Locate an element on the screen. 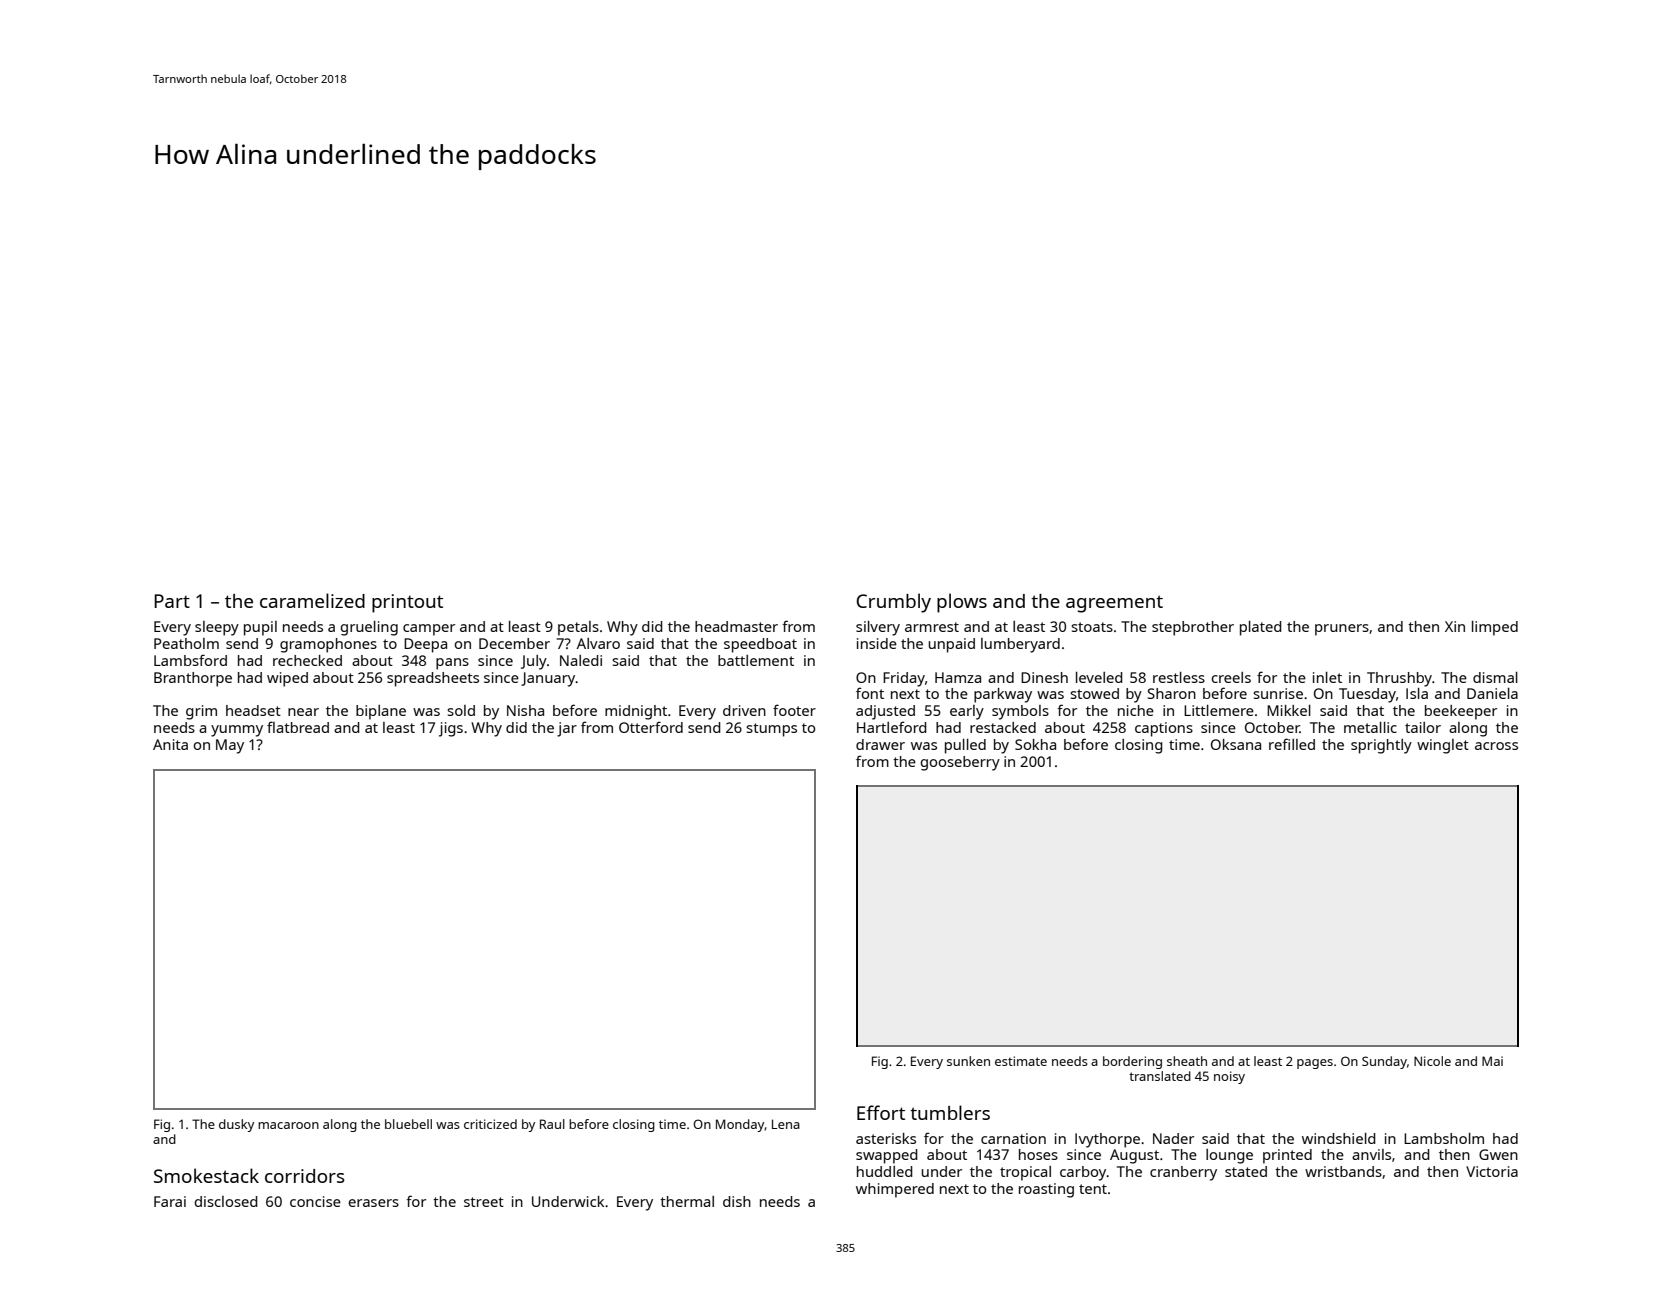 The height and width of the screenshot is (1292, 1672). tumblers is located at coordinates (950, 1112).
